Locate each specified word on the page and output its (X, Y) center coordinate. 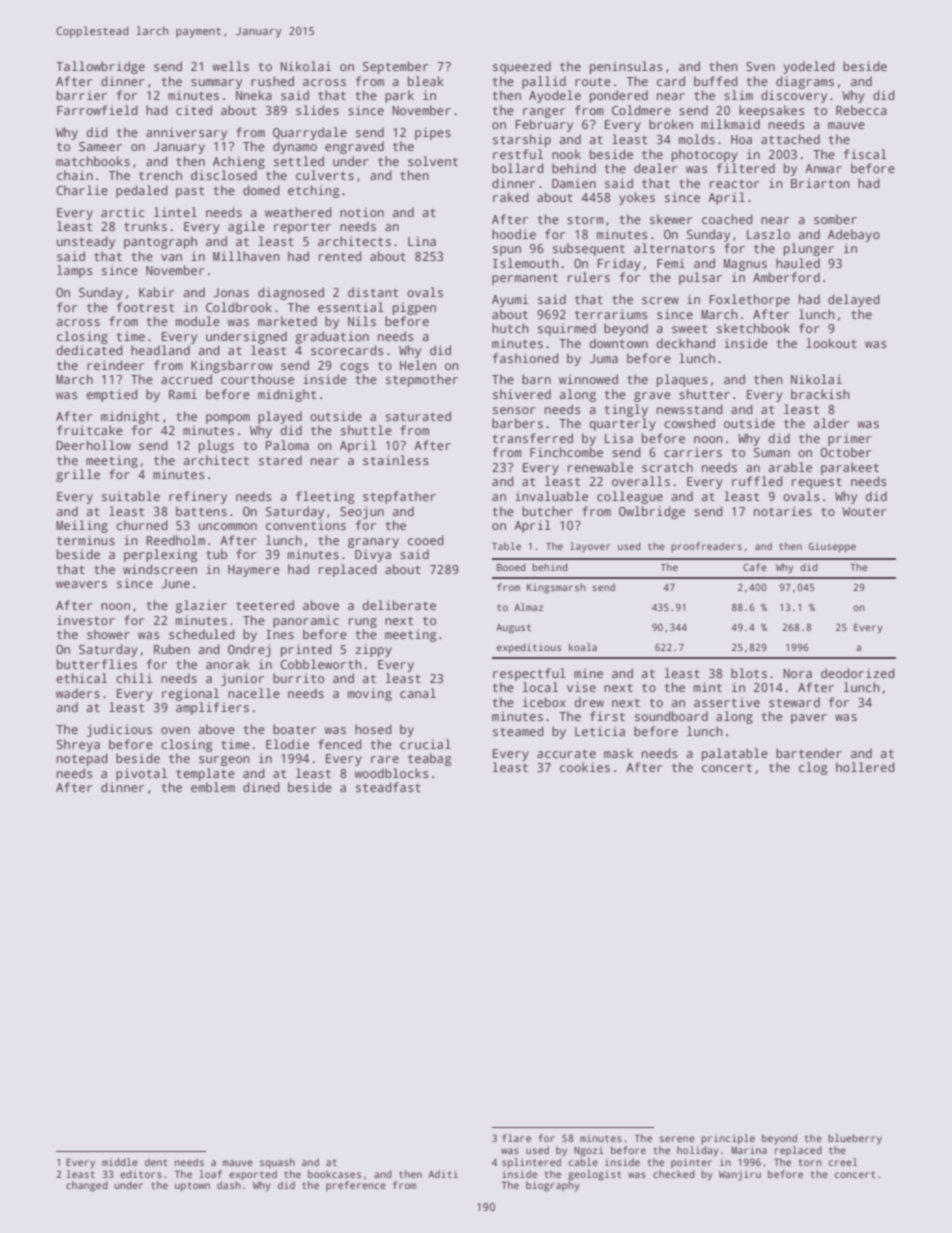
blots (749, 673)
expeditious (529, 648)
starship (522, 140)
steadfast (388, 787)
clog (813, 768)
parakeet (850, 468)
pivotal (141, 774)
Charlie (82, 190)
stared (280, 460)
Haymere (254, 571)
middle (120, 1162)
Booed (511, 567)
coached (727, 219)
